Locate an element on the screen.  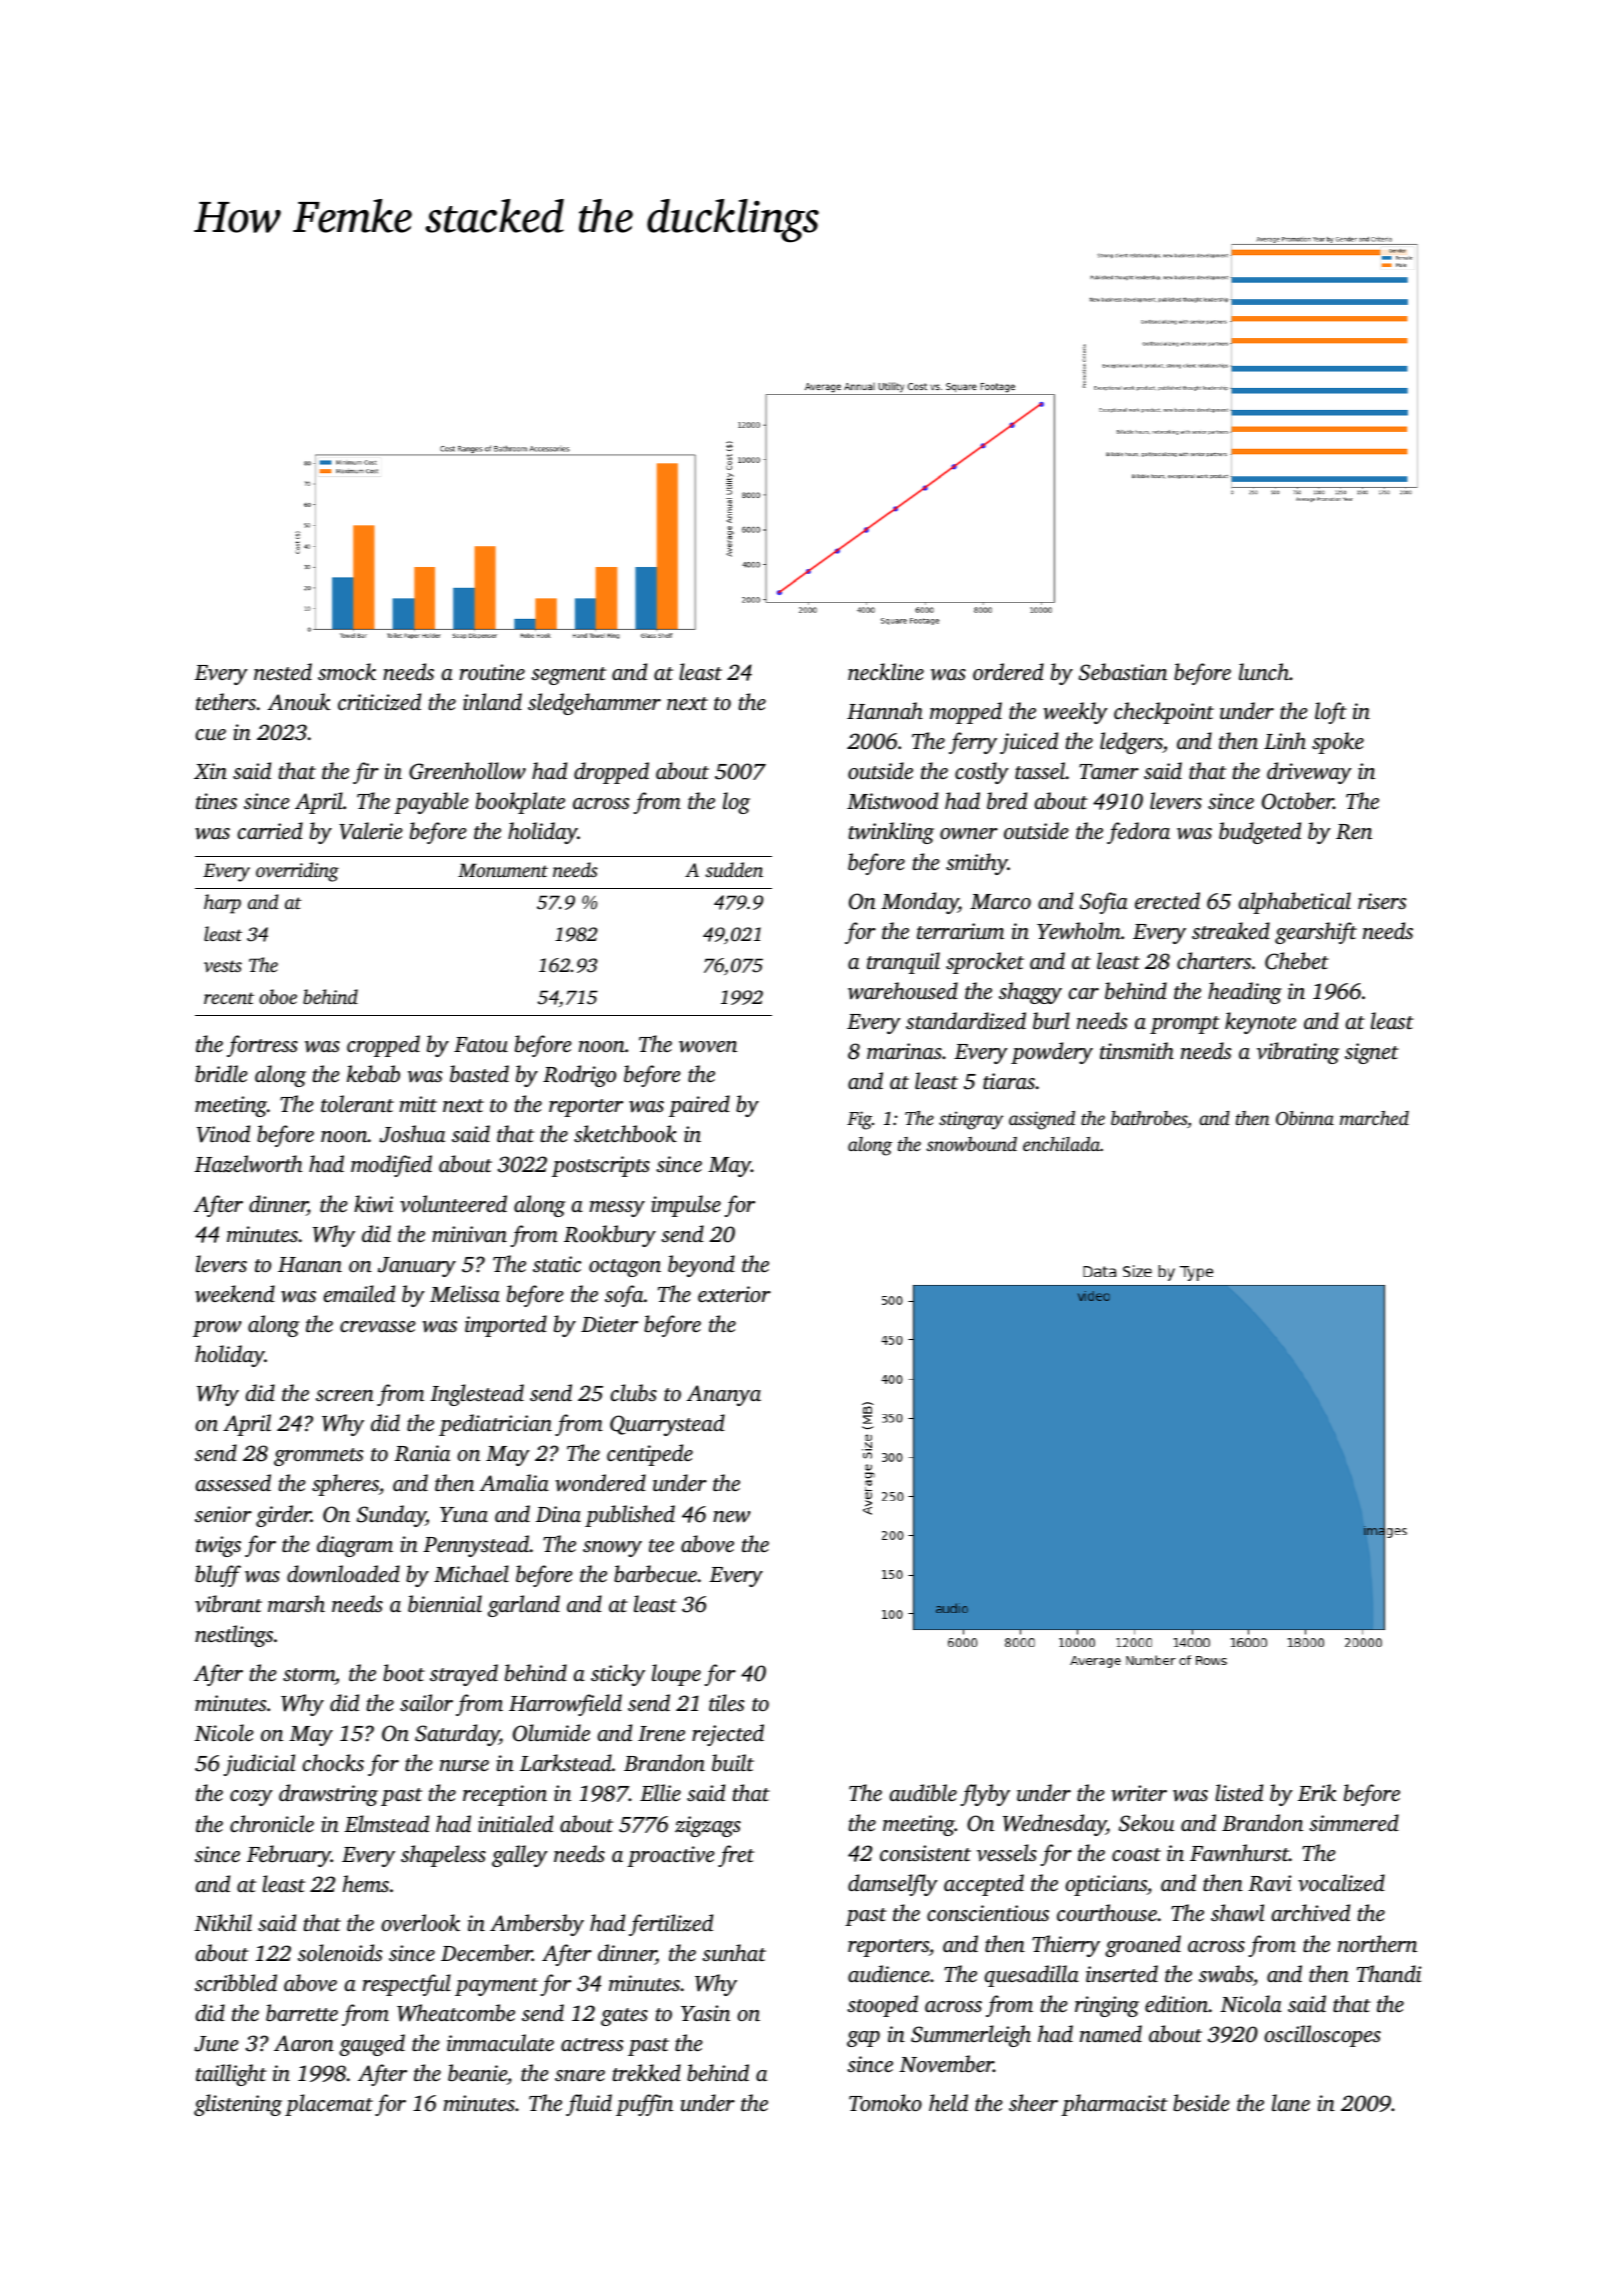
Erik is located at coordinates (1317, 1792).
